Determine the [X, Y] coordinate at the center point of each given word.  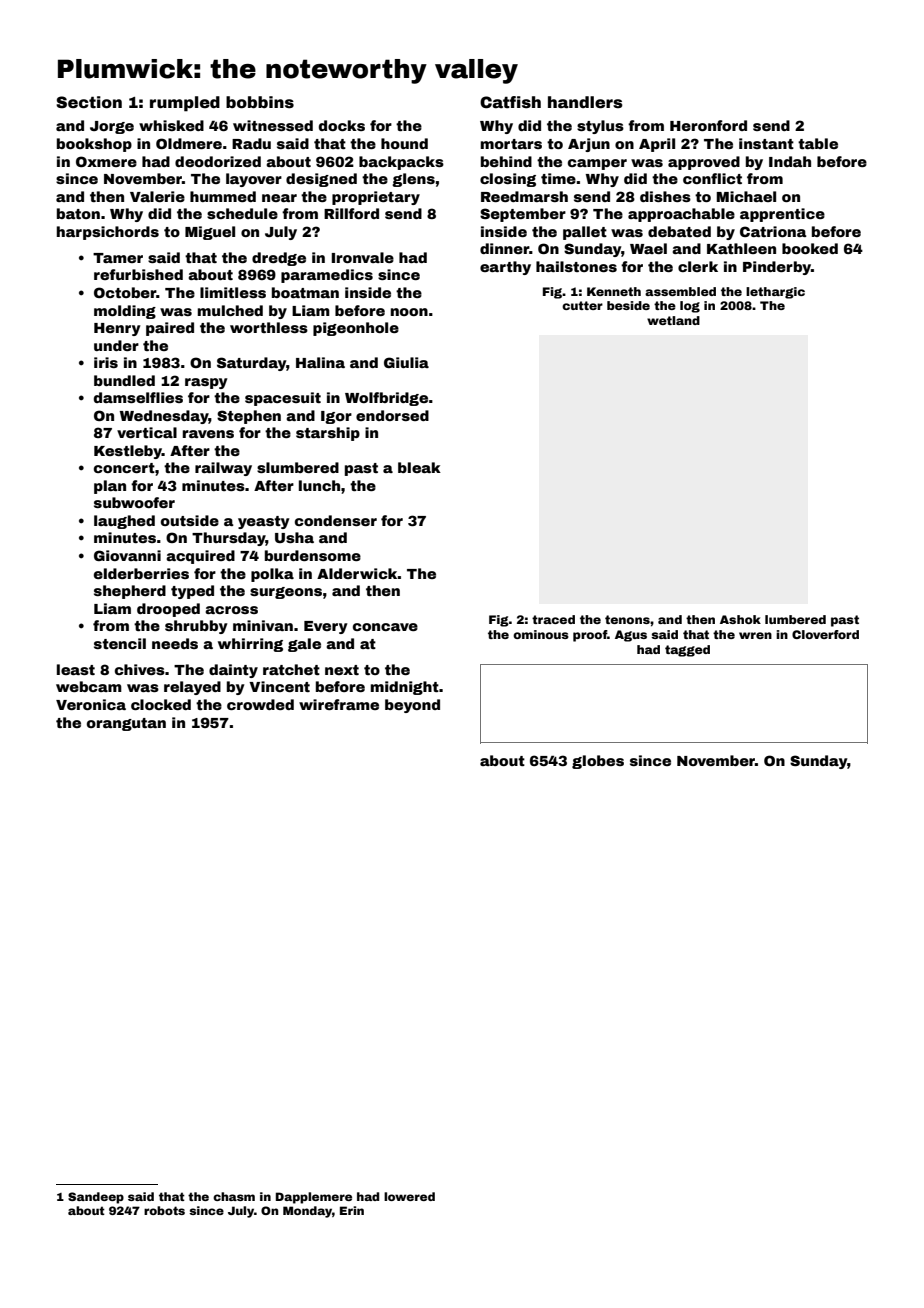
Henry [117, 329]
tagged [687, 651]
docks [342, 125]
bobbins [260, 102]
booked [810, 248]
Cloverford [825, 634]
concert [124, 468]
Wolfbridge [386, 399]
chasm [234, 1196]
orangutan [126, 724]
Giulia [406, 362]
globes [598, 762]
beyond [412, 706]
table [818, 143]
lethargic [775, 293]
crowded [260, 704]
